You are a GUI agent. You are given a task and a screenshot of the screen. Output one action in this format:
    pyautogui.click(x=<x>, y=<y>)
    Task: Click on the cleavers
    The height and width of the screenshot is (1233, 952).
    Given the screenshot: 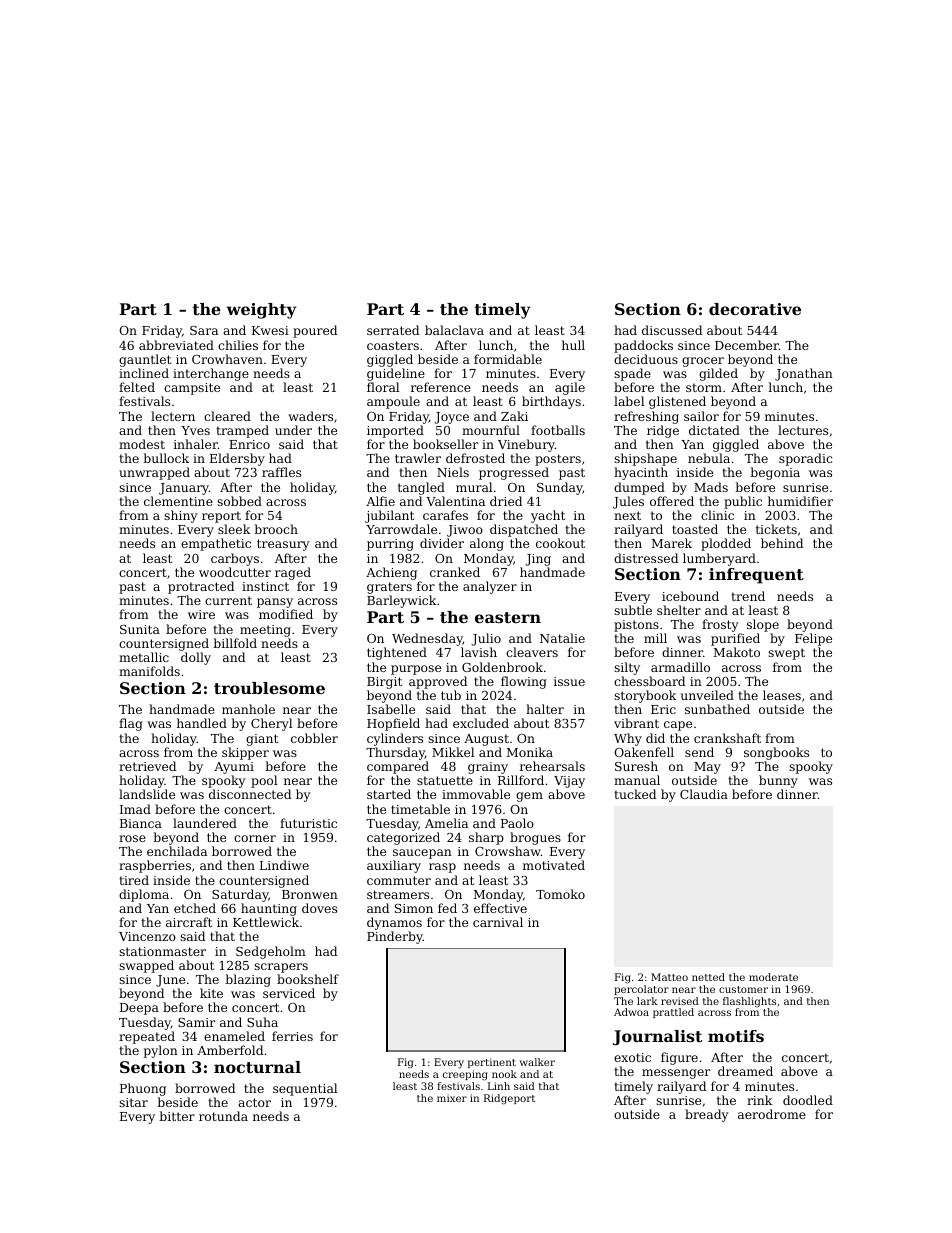 What is the action you would take?
    pyautogui.click(x=532, y=652)
